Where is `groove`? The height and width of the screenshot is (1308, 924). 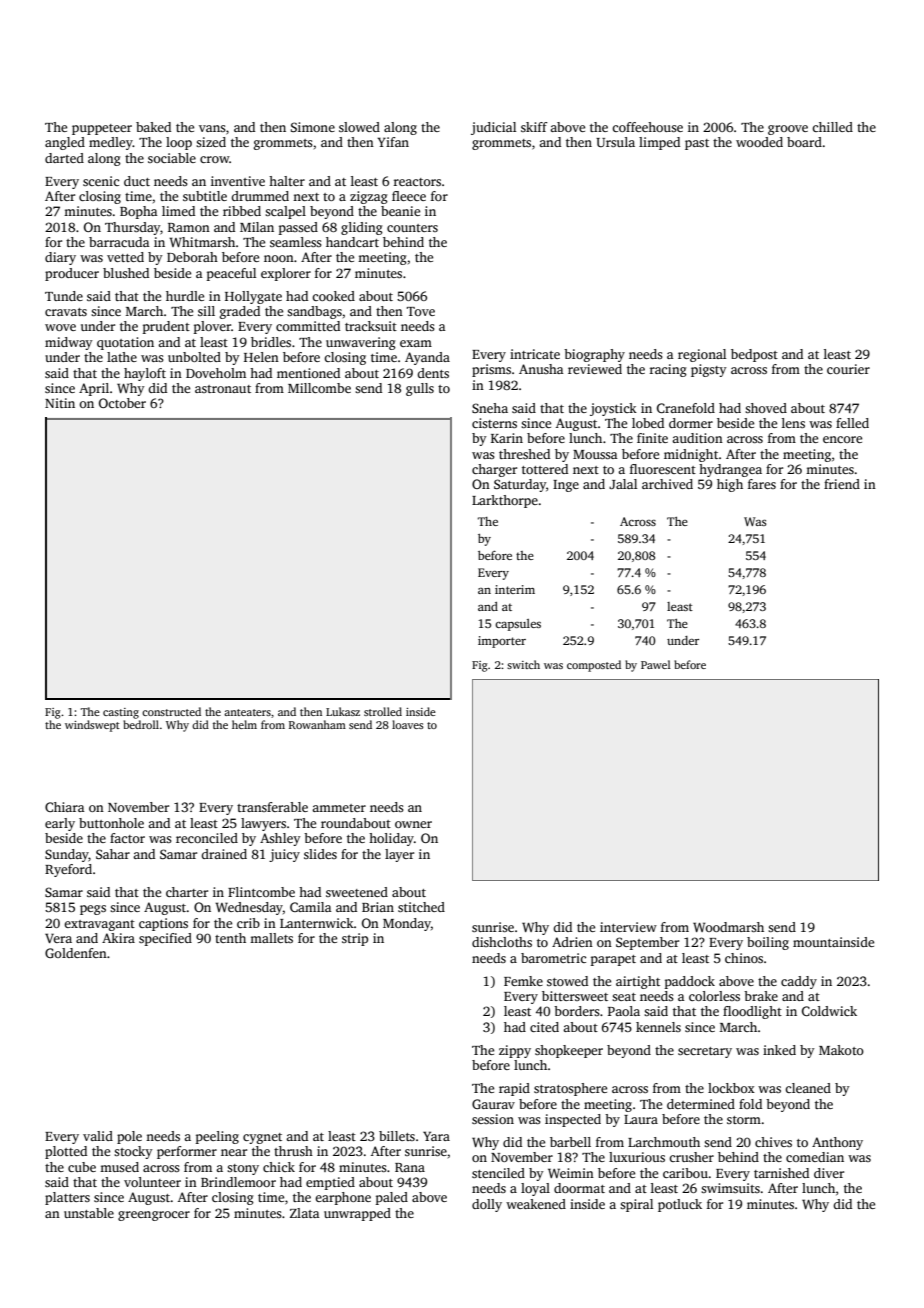
groove is located at coordinates (788, 130).
